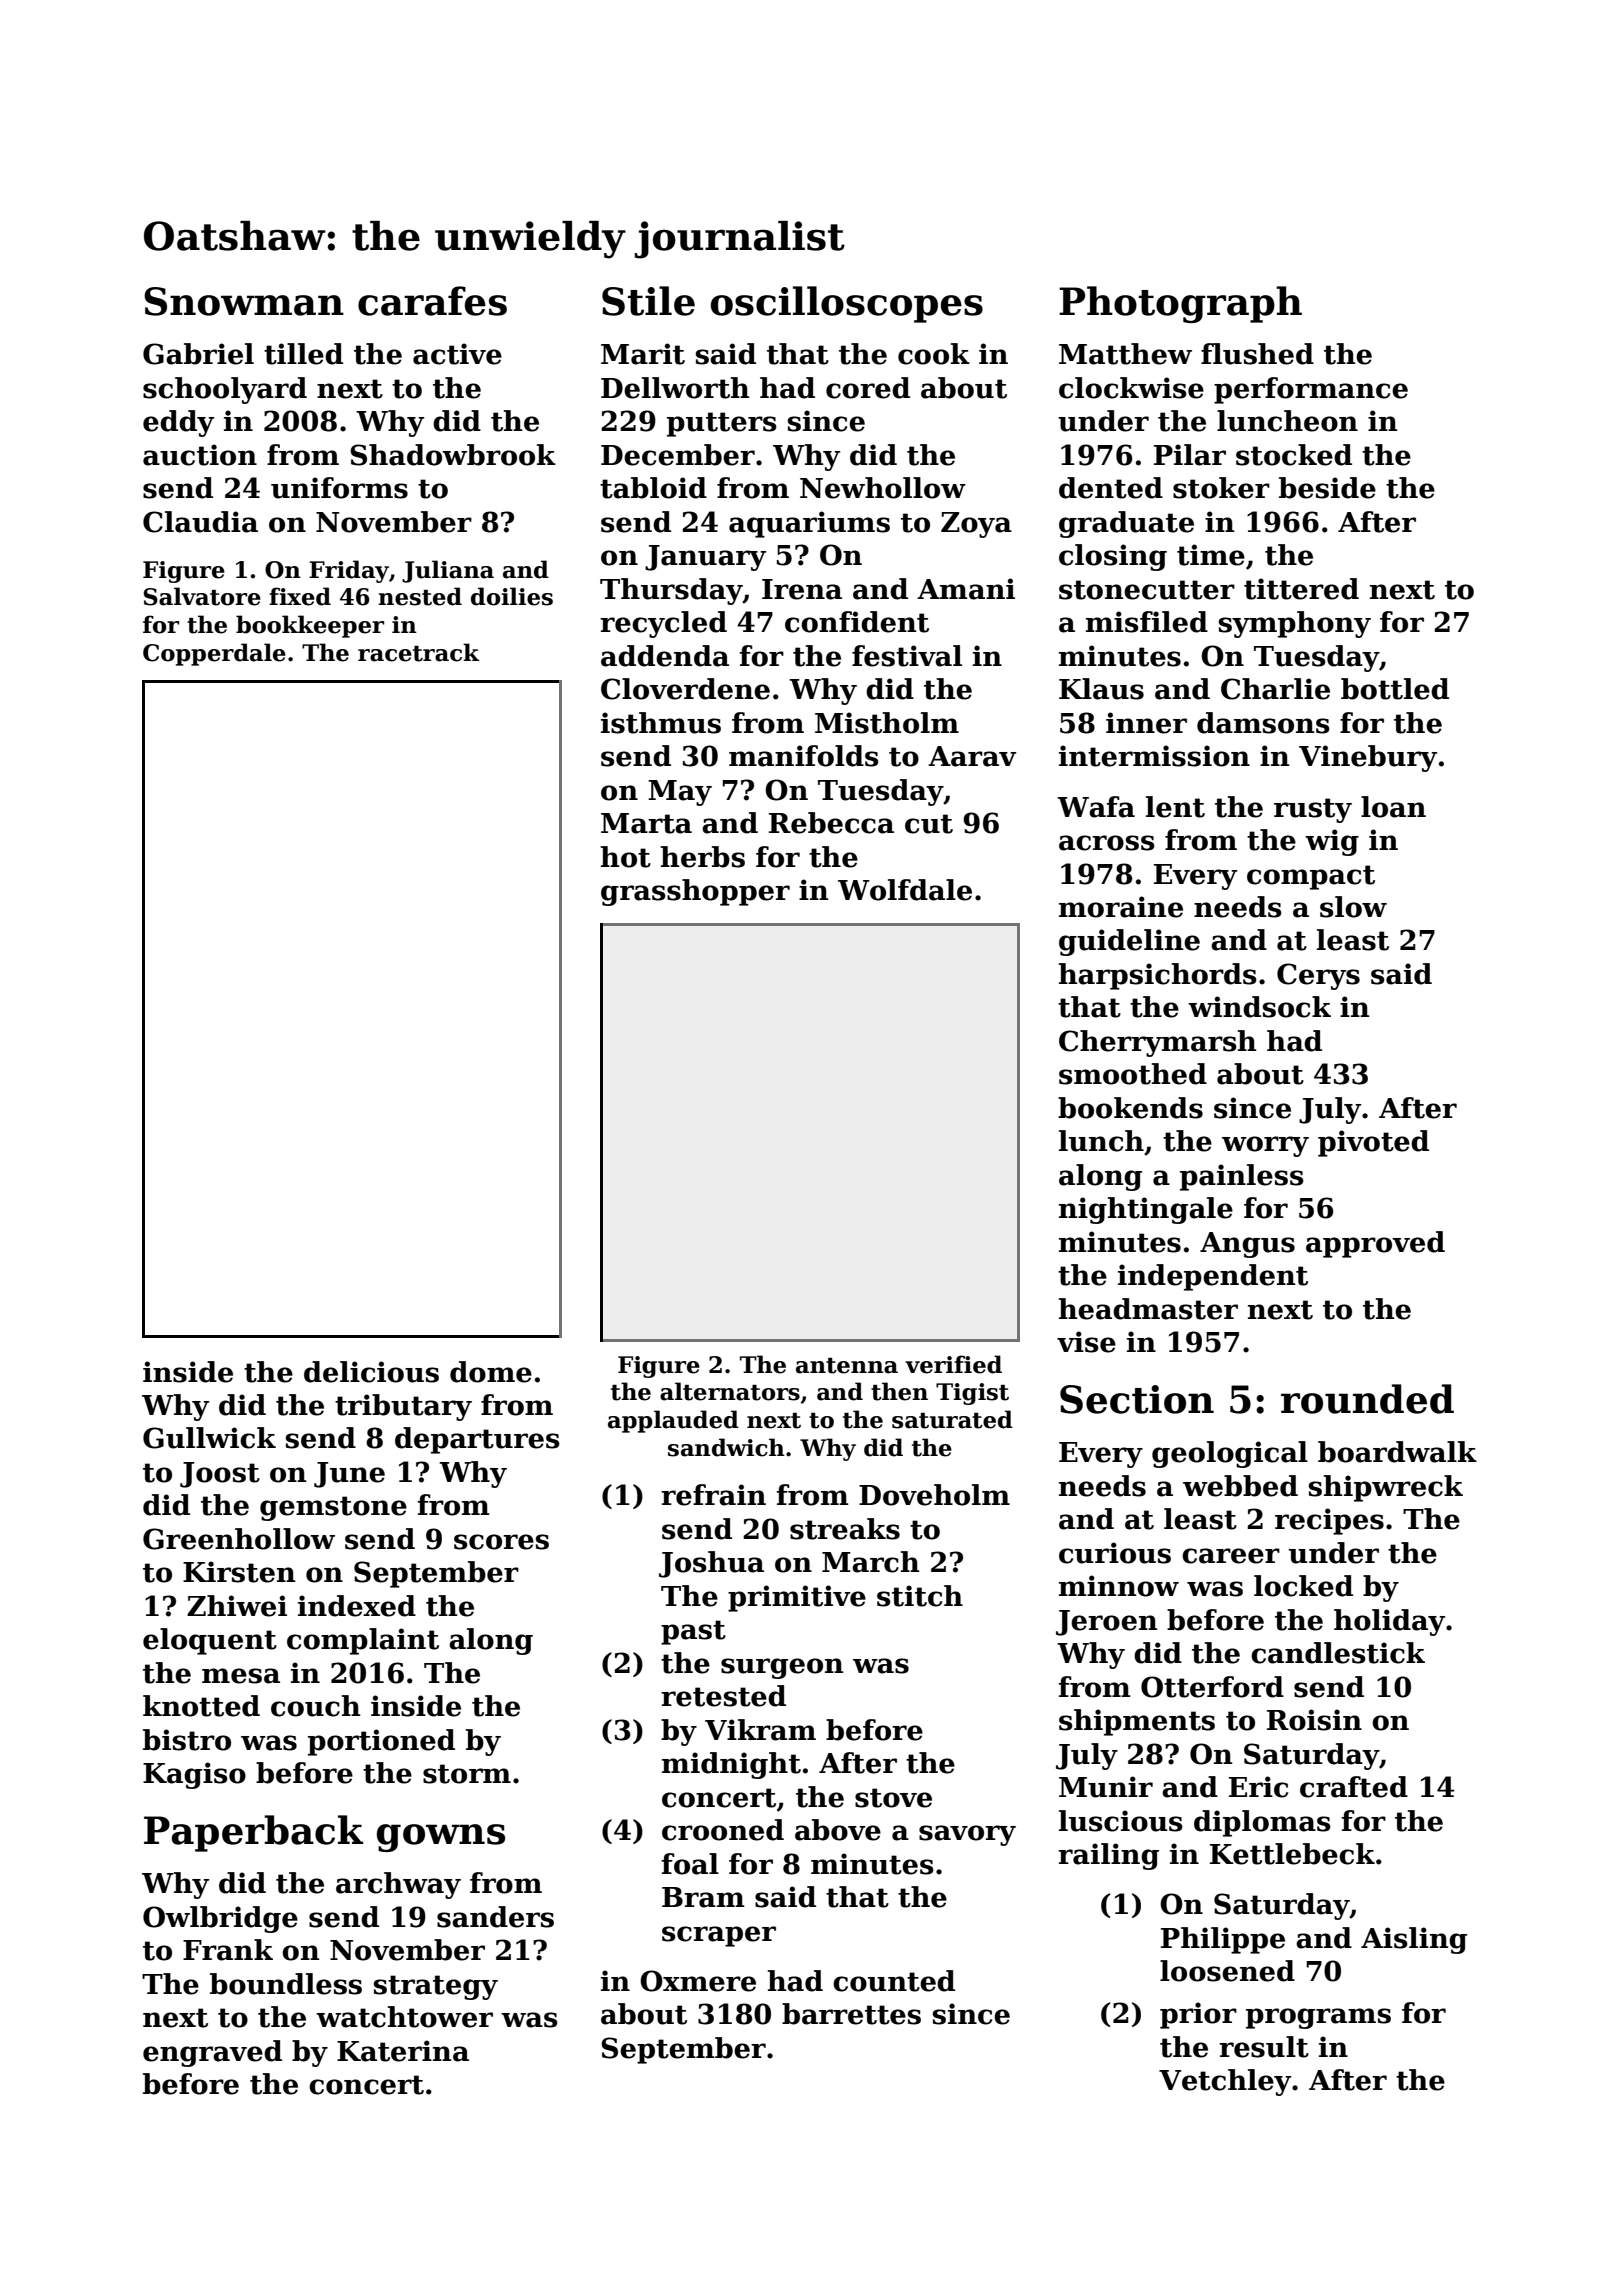 The image size is (1620, 2292). I want to click on Photograph, so click(1180, 304).
